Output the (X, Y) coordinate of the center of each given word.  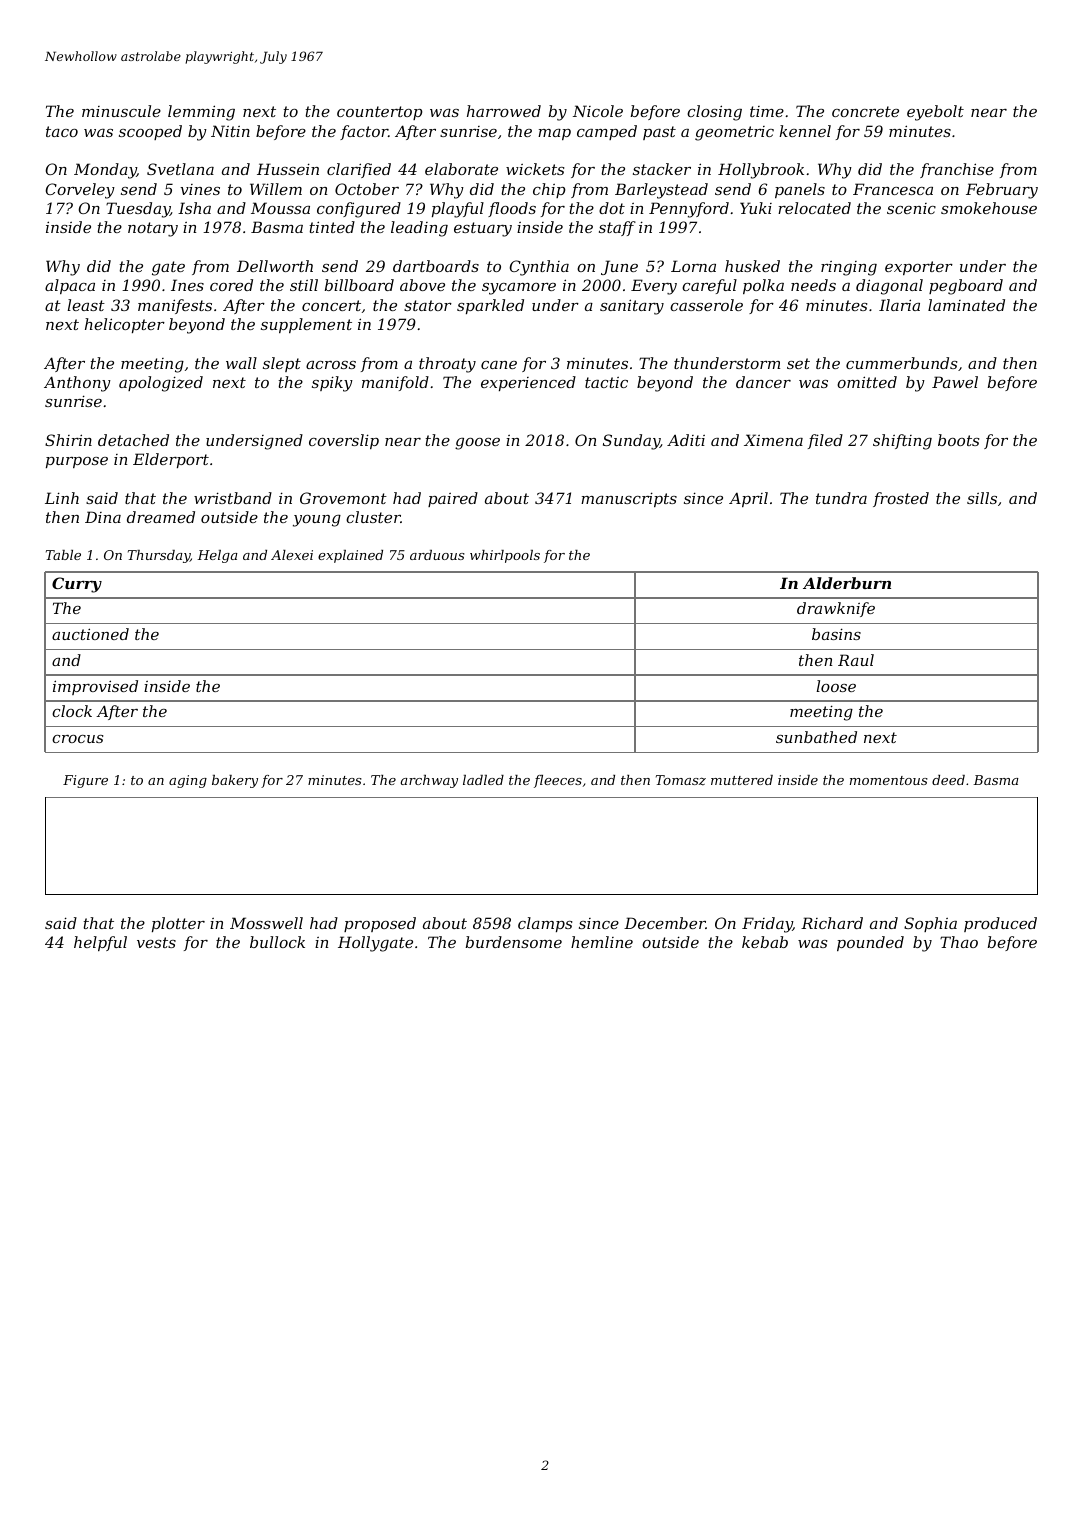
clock (72, 711)
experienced (528, 383)
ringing (849, 268)
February (1002, 191)
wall (241, 363)
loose (836, 686)
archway (429, 781)
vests (156, 942)
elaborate (461, 169)
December (665, 923)
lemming (201, 113)
